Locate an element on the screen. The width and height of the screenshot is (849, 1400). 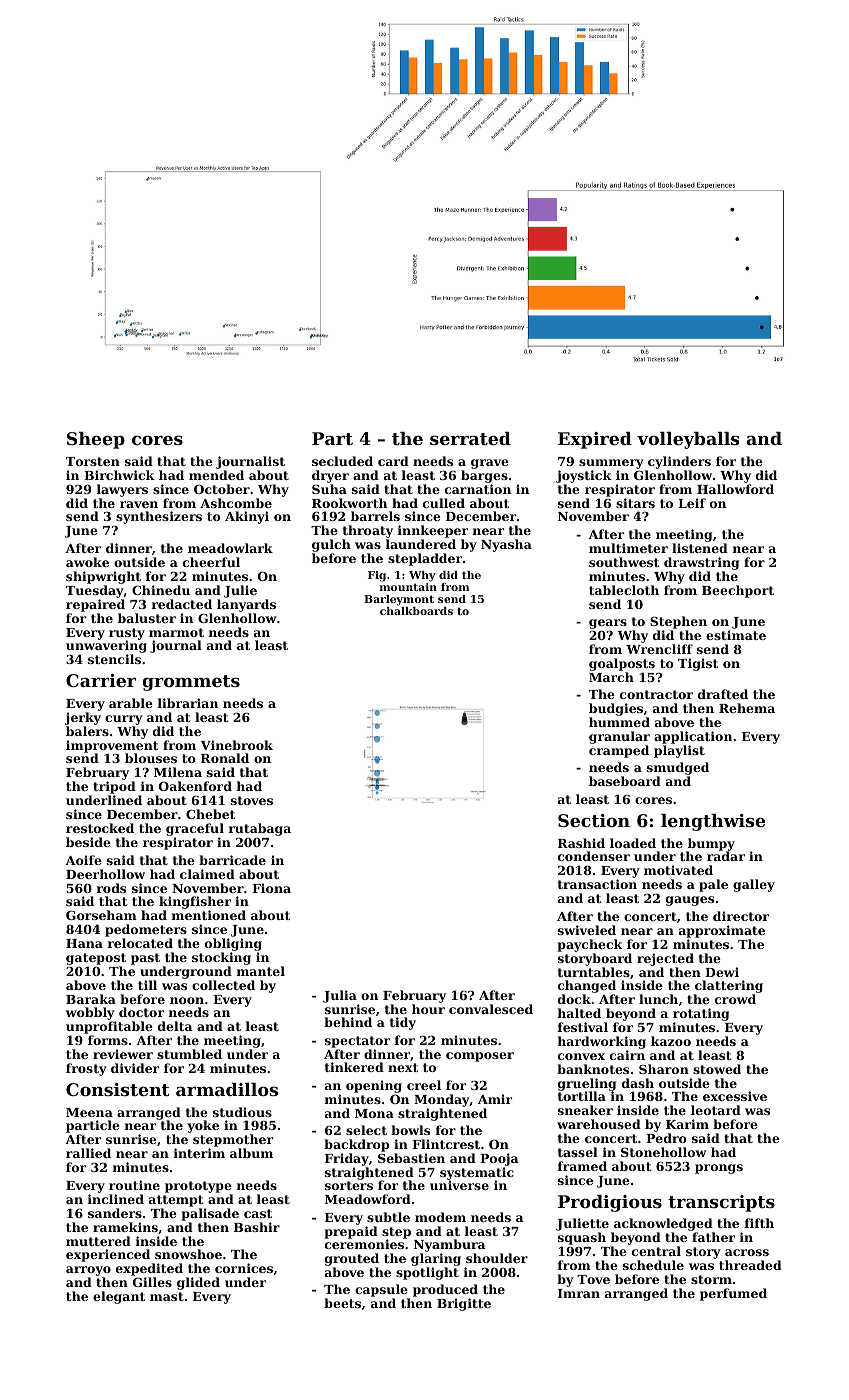
elegant is located at coordinates (119, 1297).
